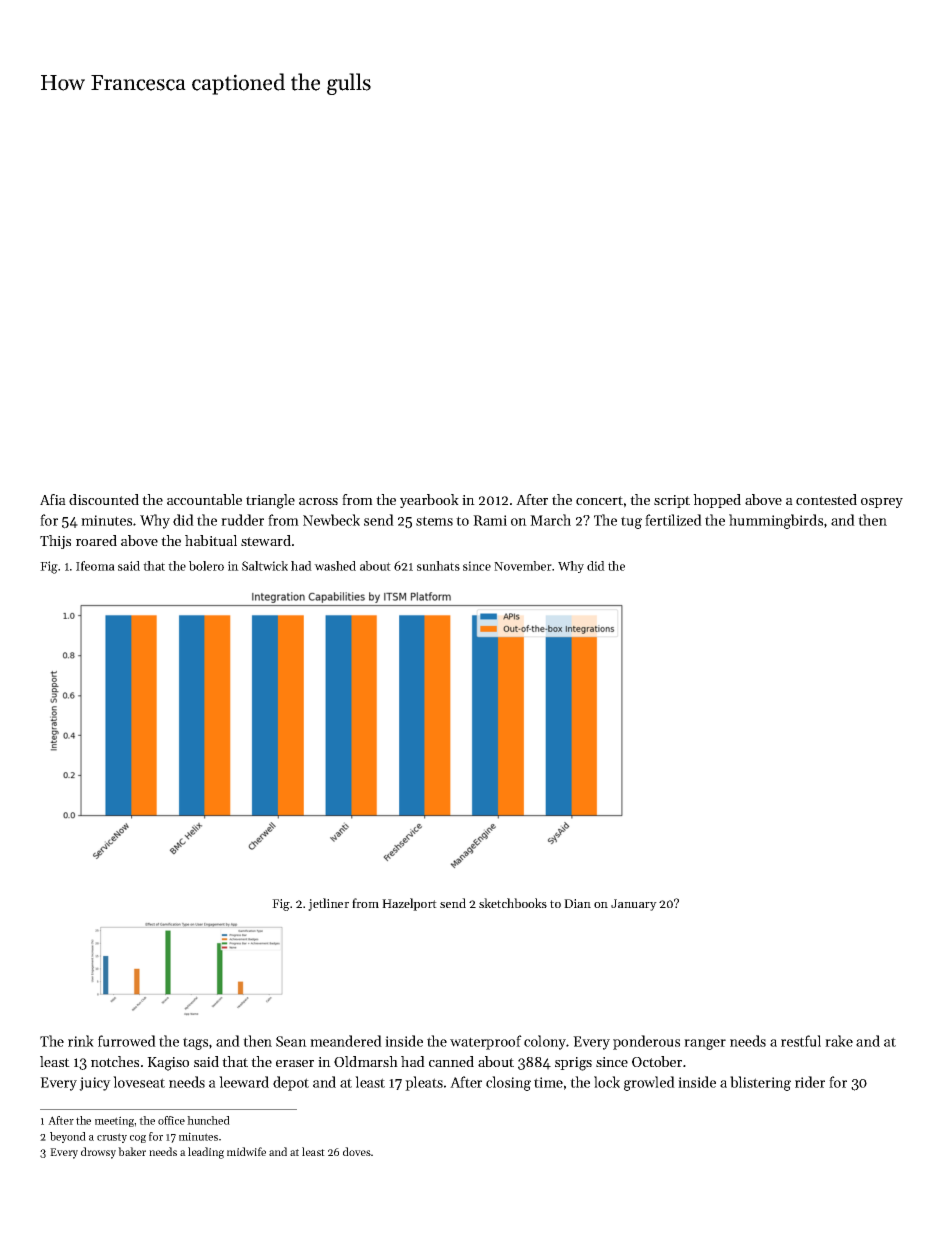  What do you see at coordinates (95, 566) in the page?
I see `Ifeoma` at bounding box center [95, 566].
